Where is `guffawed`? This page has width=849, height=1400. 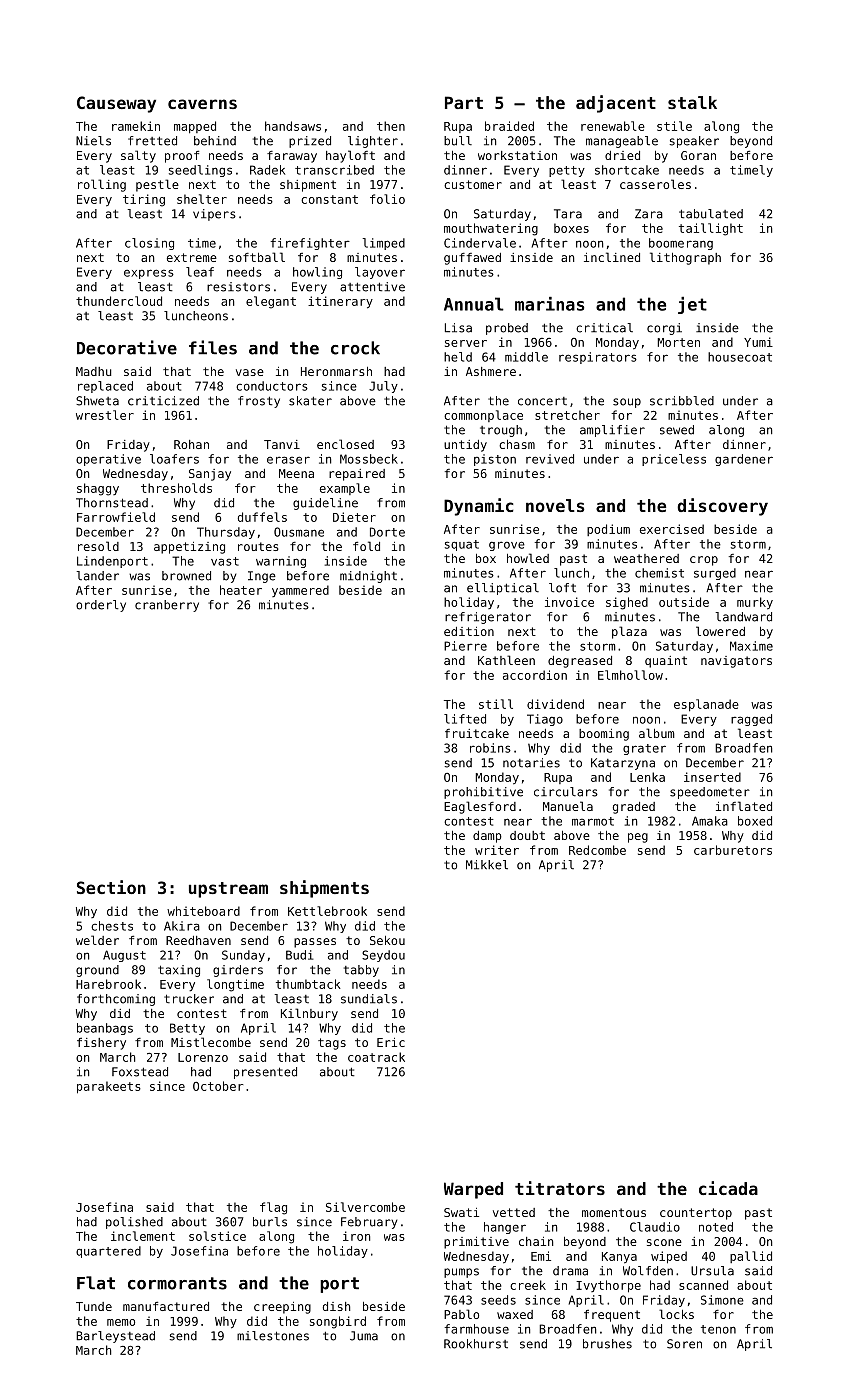 guffawed is located at coordinates (472, 259).
